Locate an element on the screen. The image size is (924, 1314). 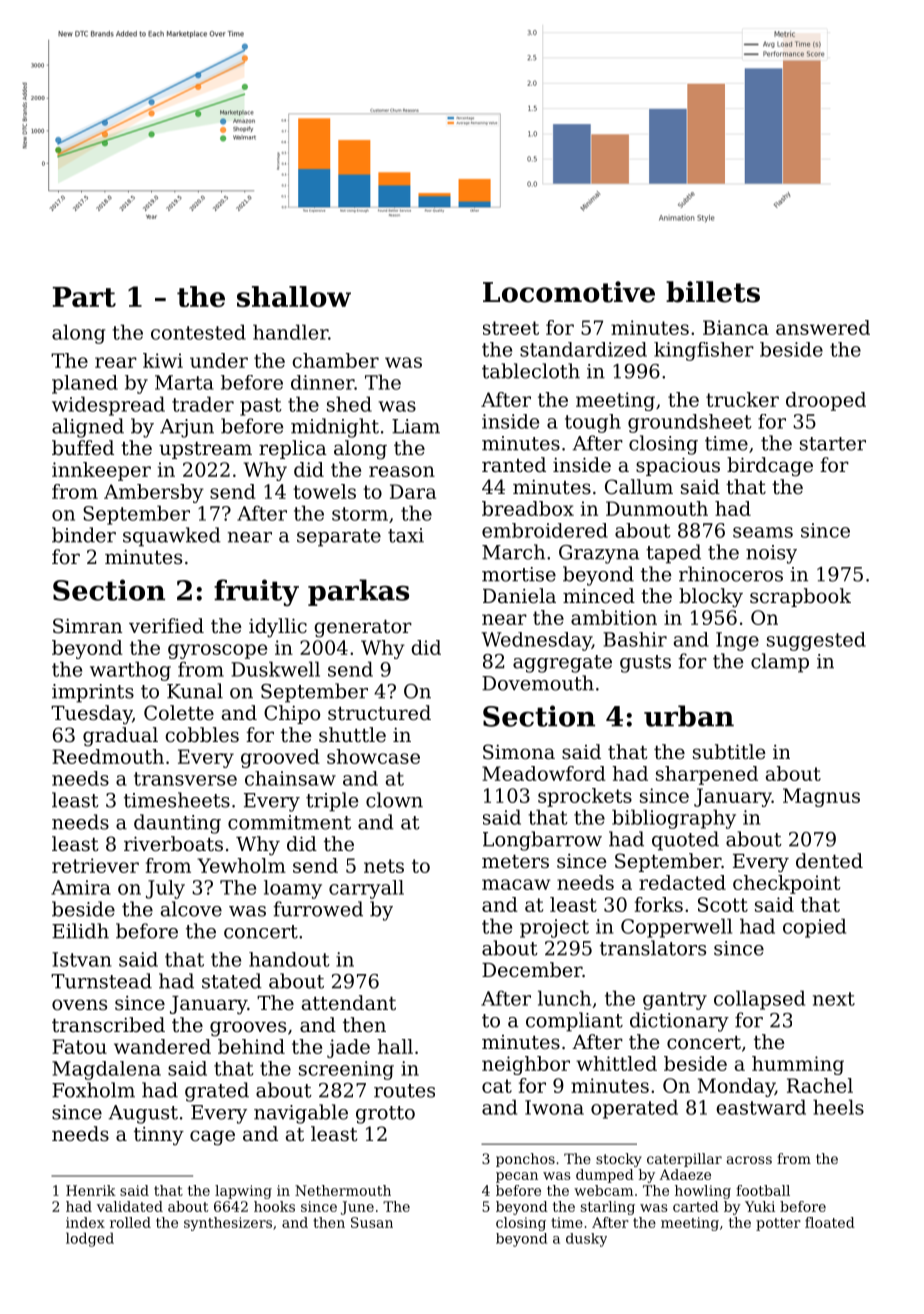
Reedmouth is located at coordinates (108, 756).
